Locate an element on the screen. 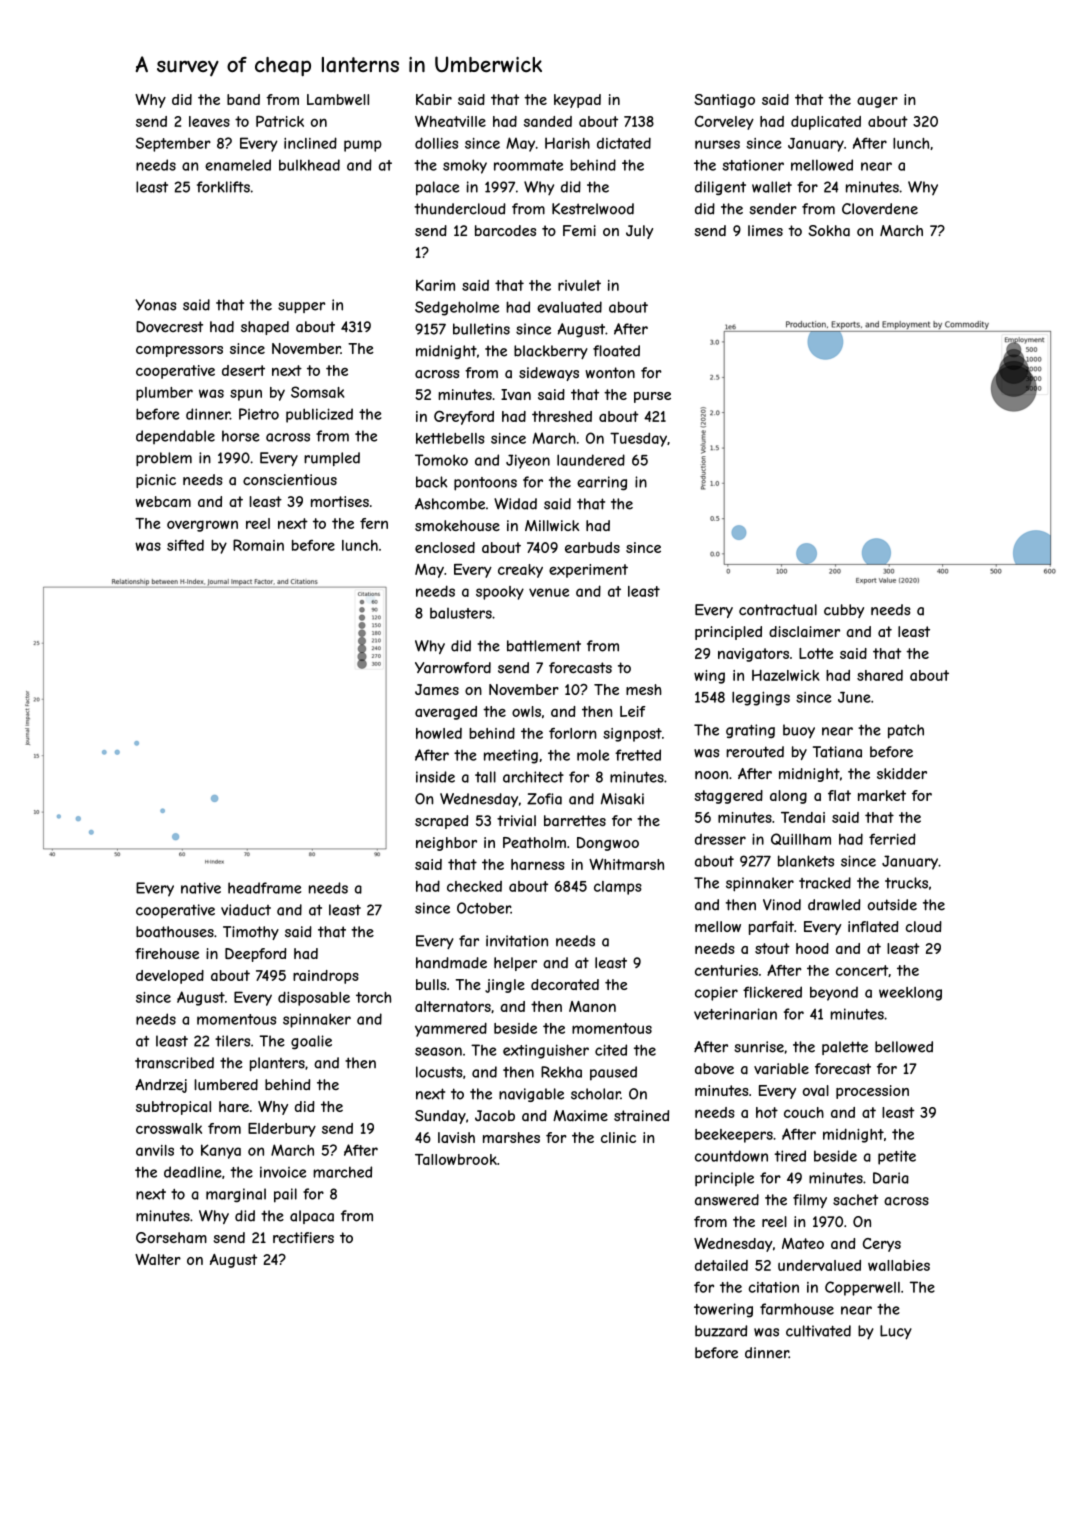 The height and width of the screenshot is (1537, 1087). duplicated is located at coordinates (826, 123).
